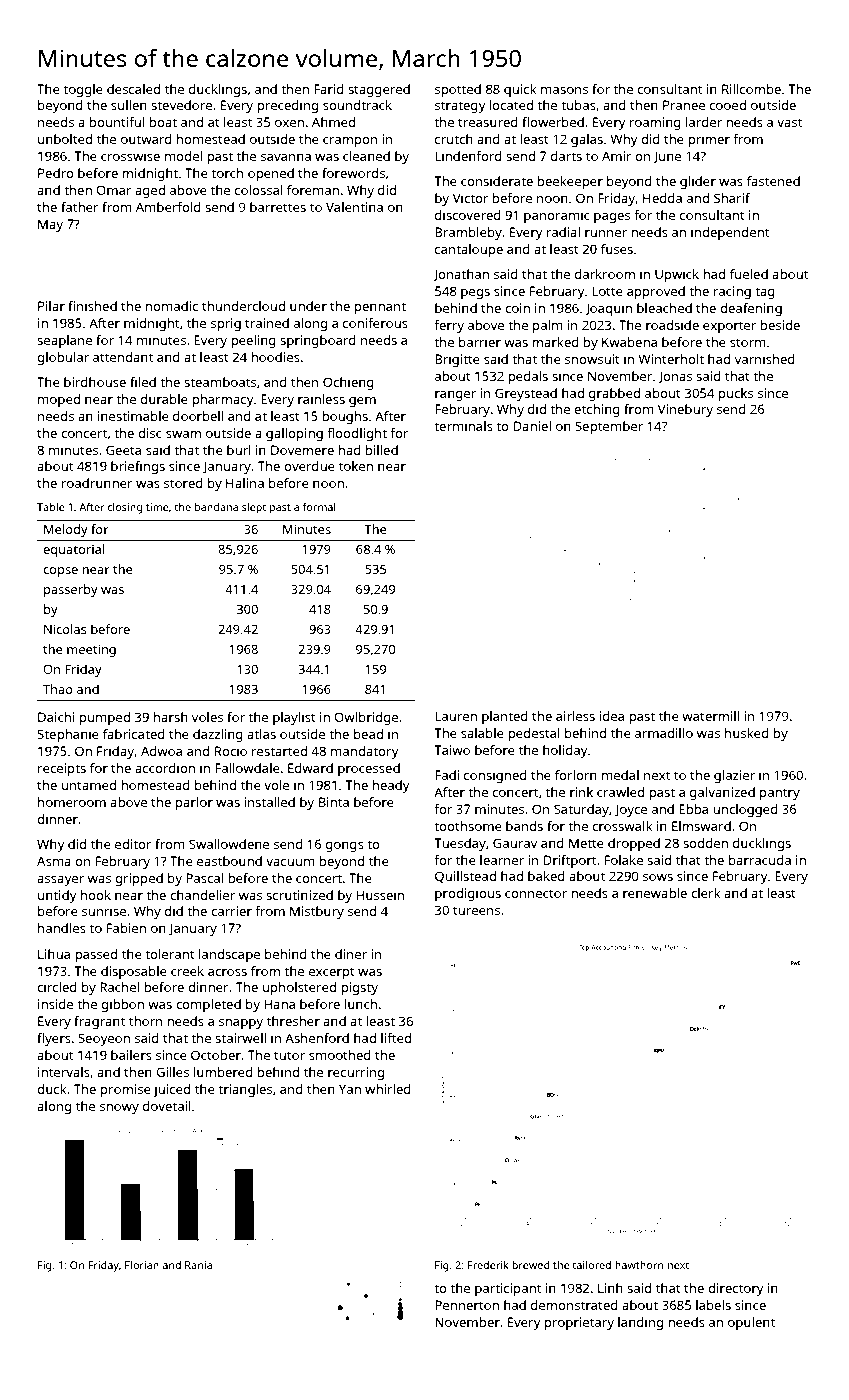 The image size is (849, 1400). I want to click on Florian, so click(142, 1265).
